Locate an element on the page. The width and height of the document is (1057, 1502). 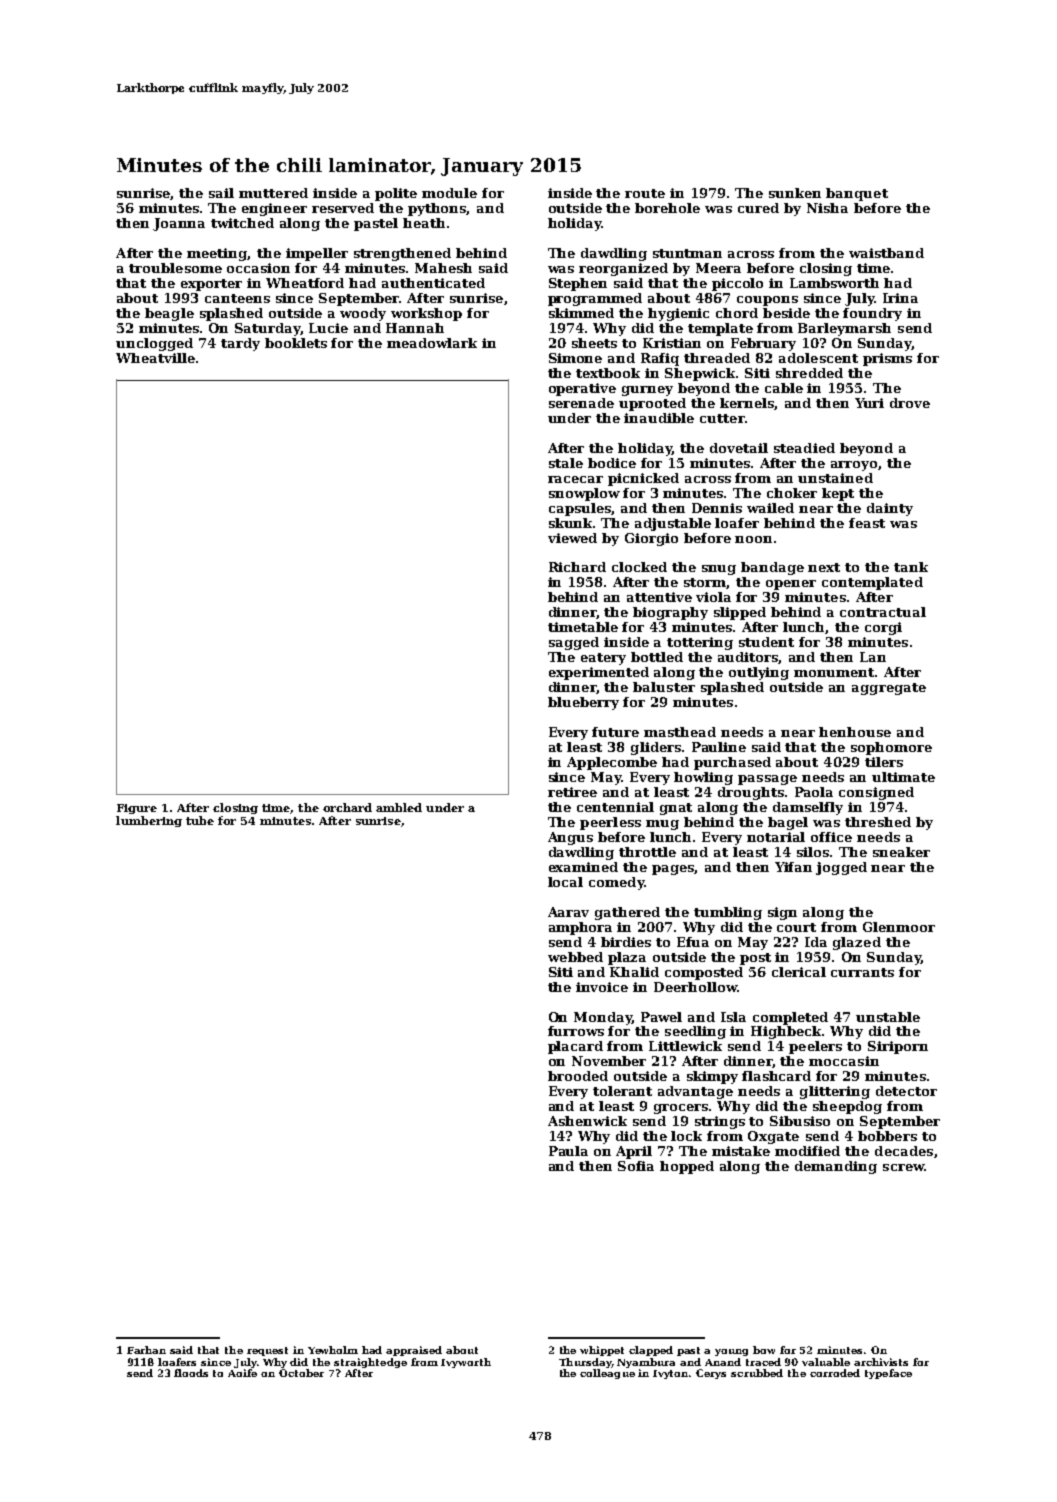
ultimate is located at coordinates (903, 777).
